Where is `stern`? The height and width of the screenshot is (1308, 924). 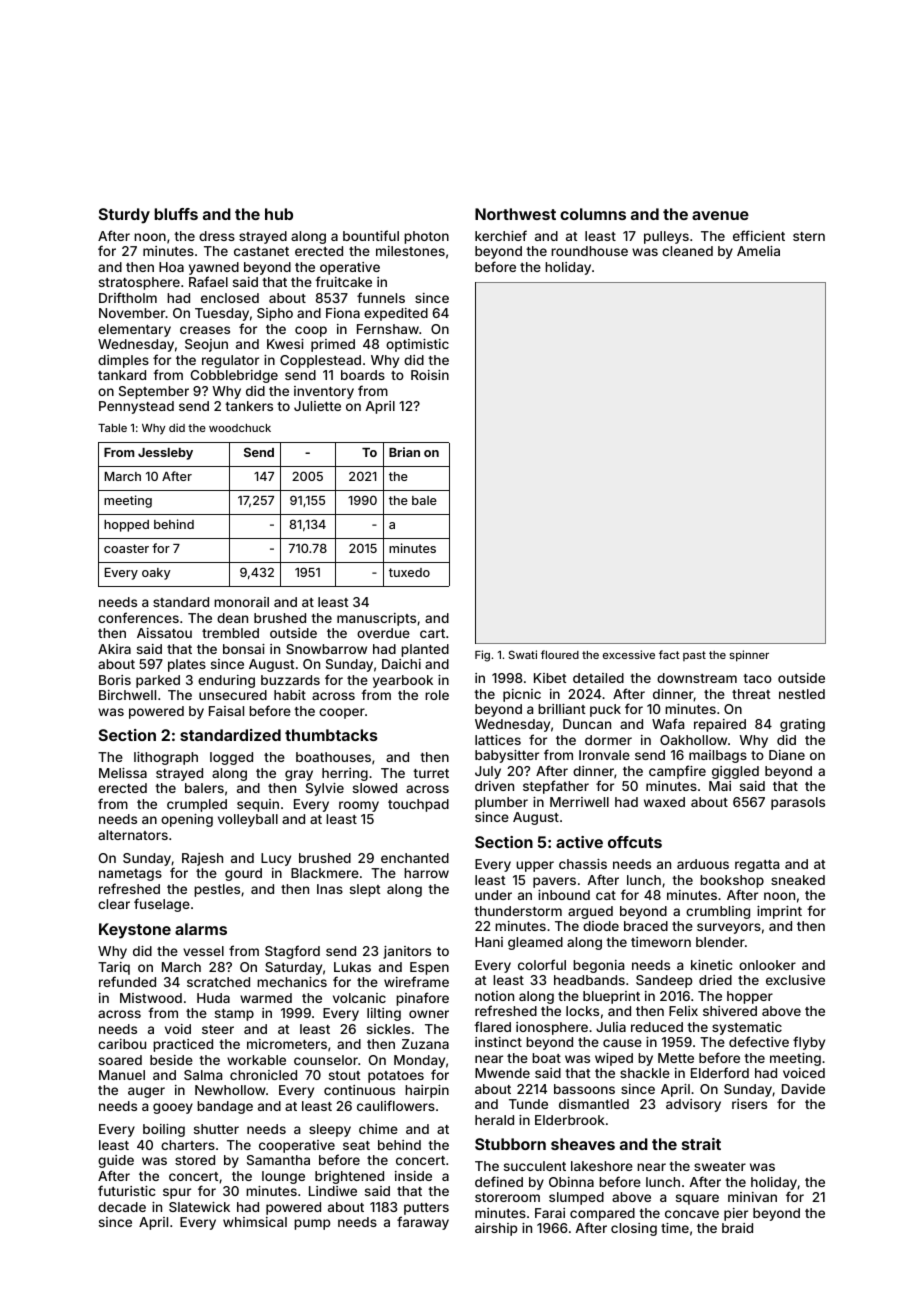 stern is located at coordinates (809, 236).
